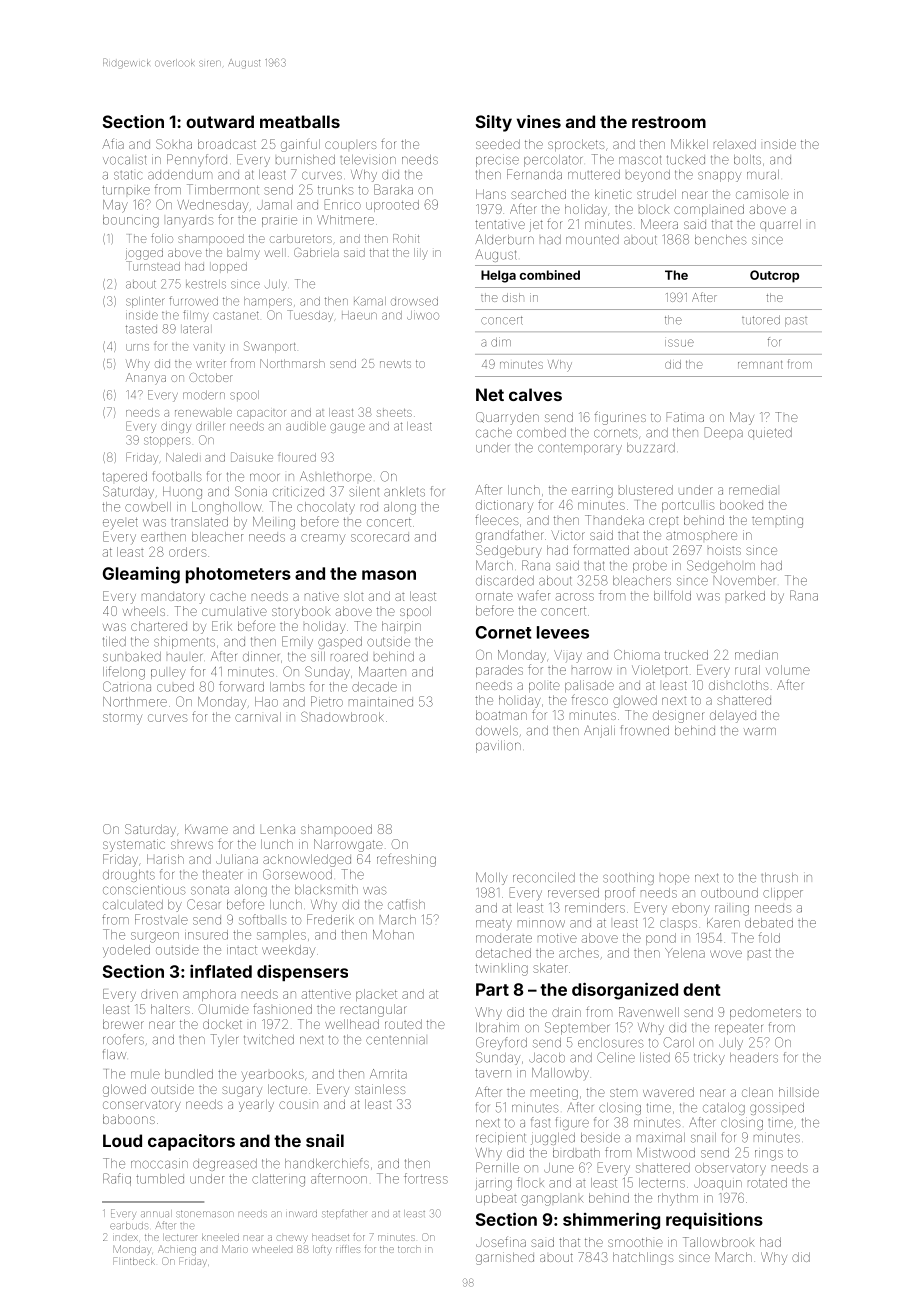  Describe the element at coordinates (187, 552) in the page. I see `orders` at that location.
